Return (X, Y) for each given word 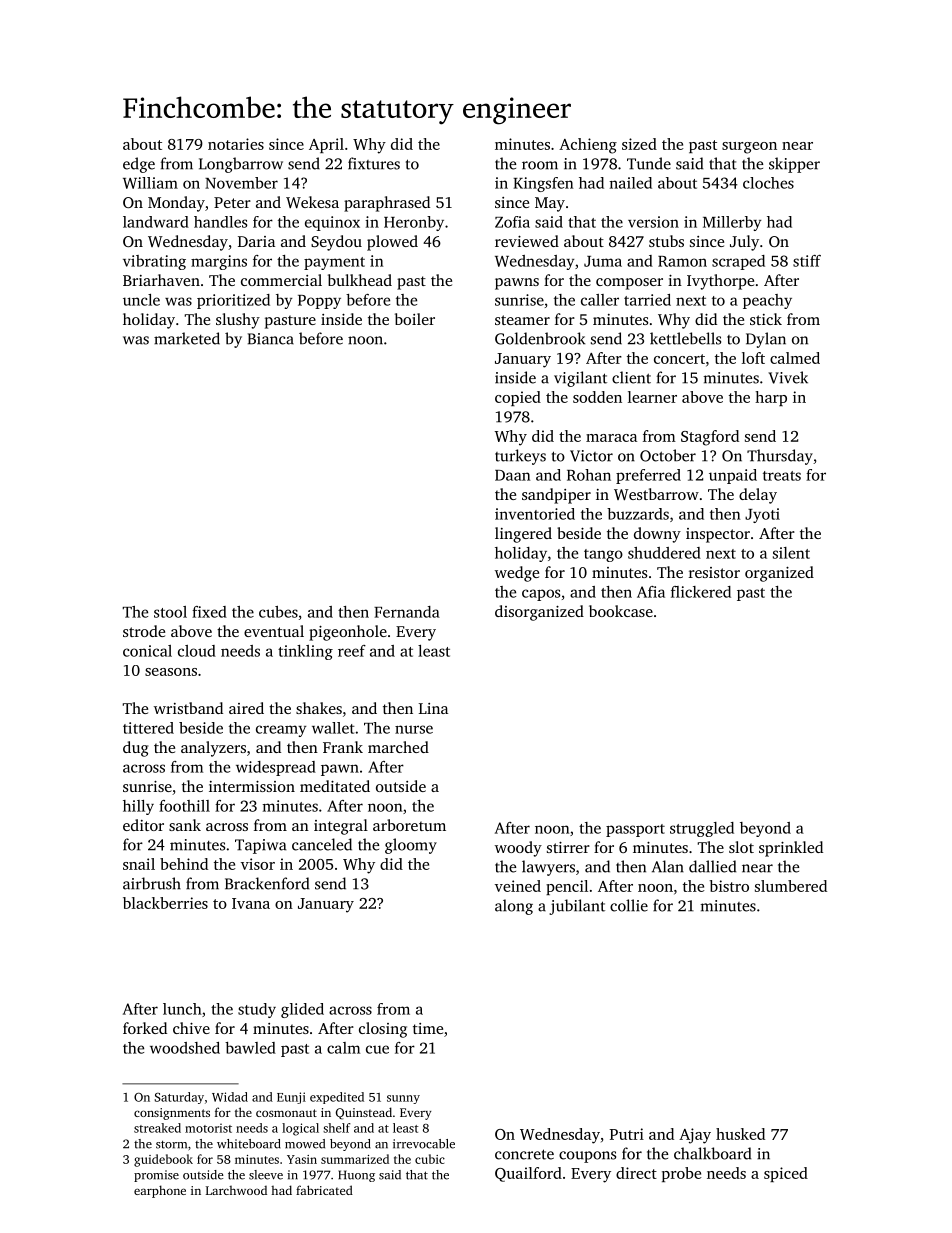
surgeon (749, 148)
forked (145, 1028)
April (326, 145)
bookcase (621, 611)
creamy (281, 731)
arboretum (409, 825)
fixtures (374, 163)
